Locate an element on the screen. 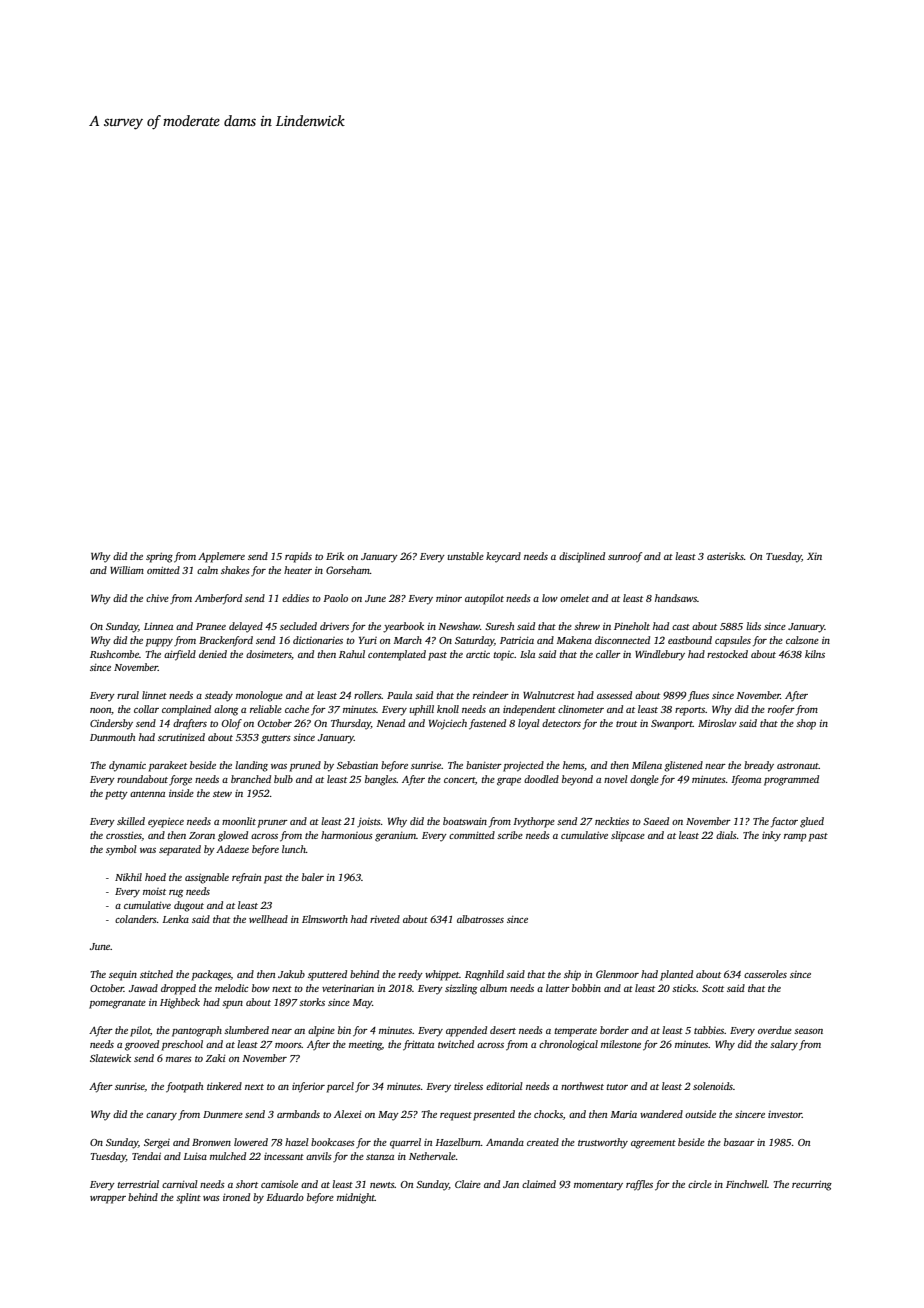  William is located at coordinates (127, 570).
